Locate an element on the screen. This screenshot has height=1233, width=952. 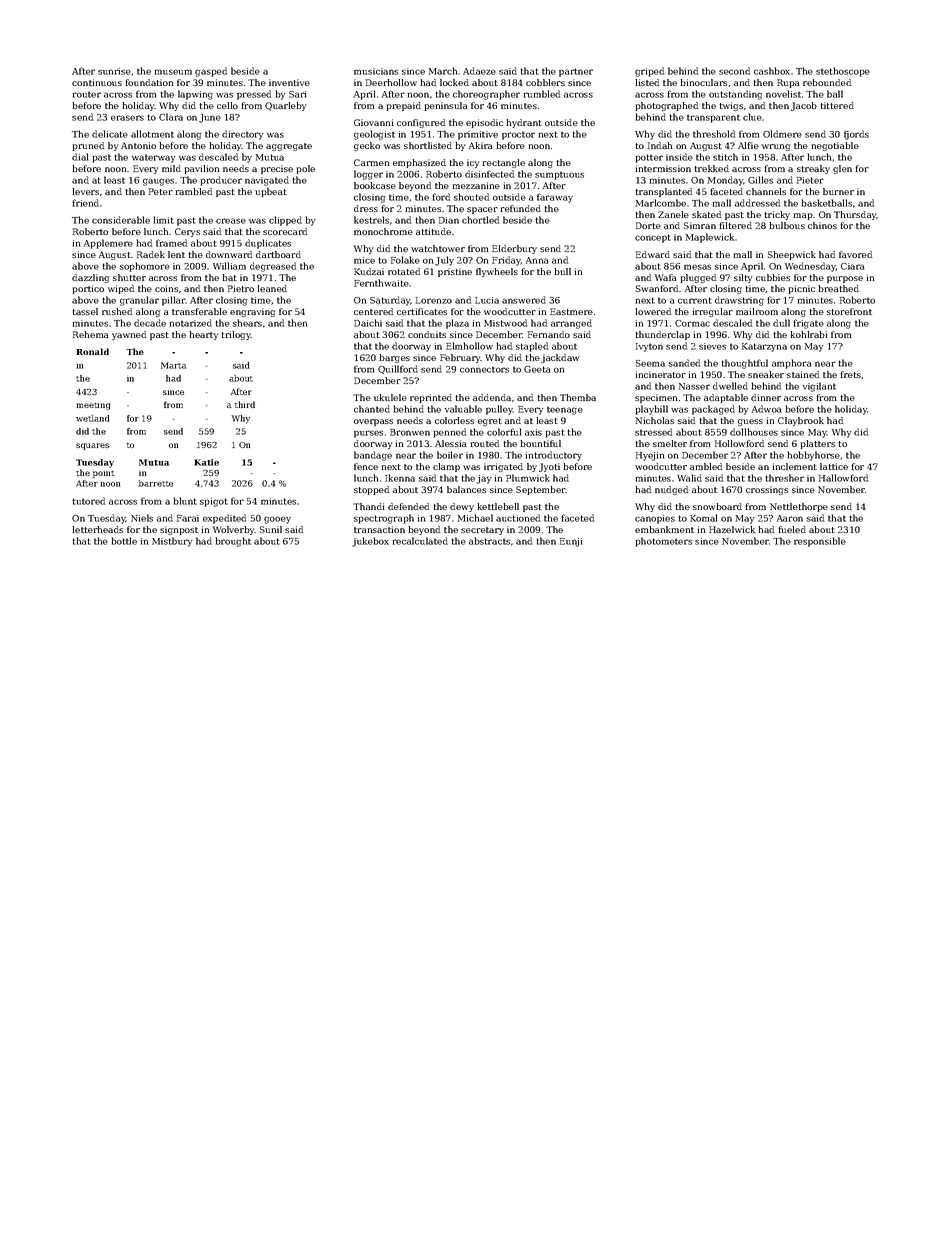
leaned is located at coordinates (272, 288).
